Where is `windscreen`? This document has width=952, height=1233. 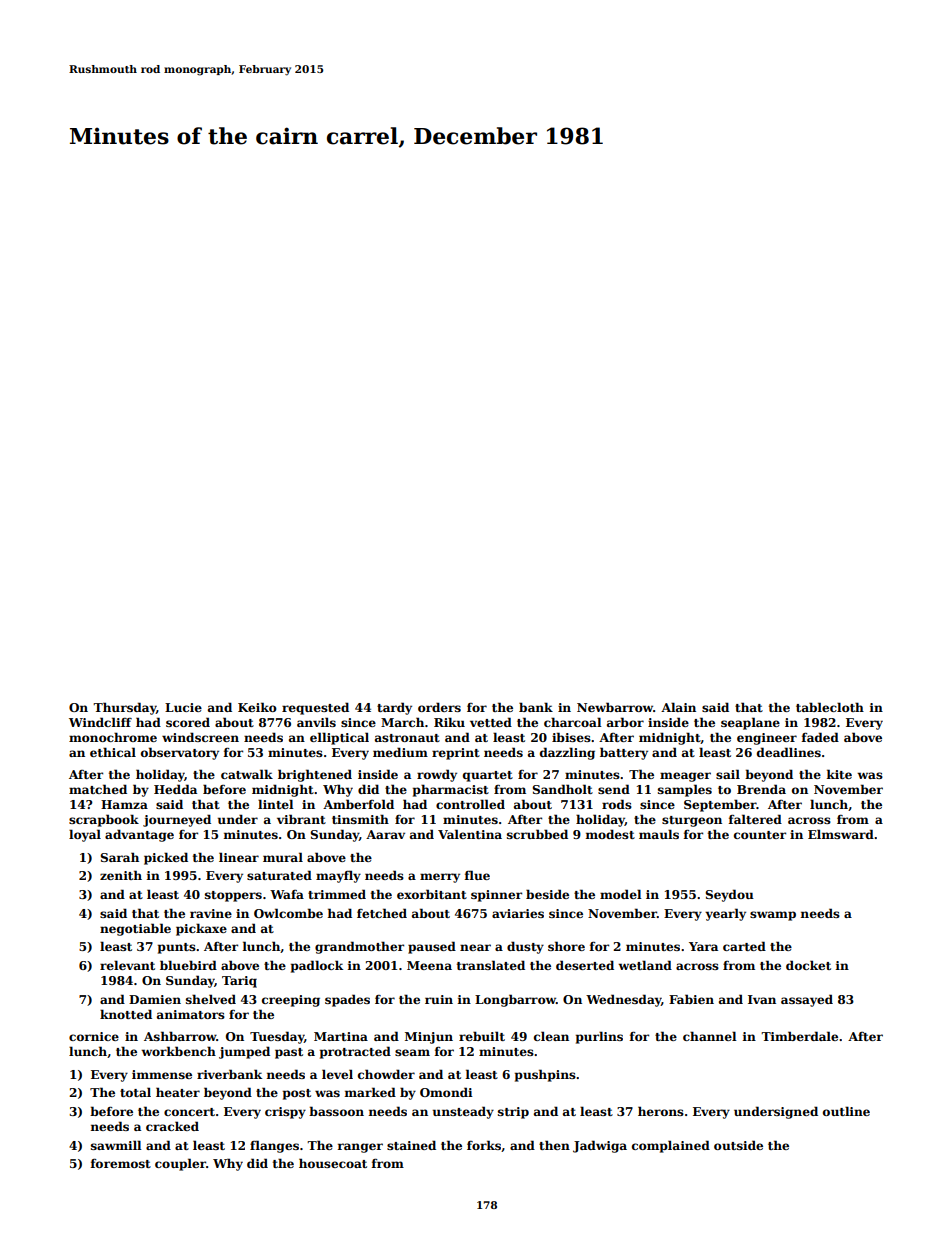 windscreen is located at coordinates (200, 737).
